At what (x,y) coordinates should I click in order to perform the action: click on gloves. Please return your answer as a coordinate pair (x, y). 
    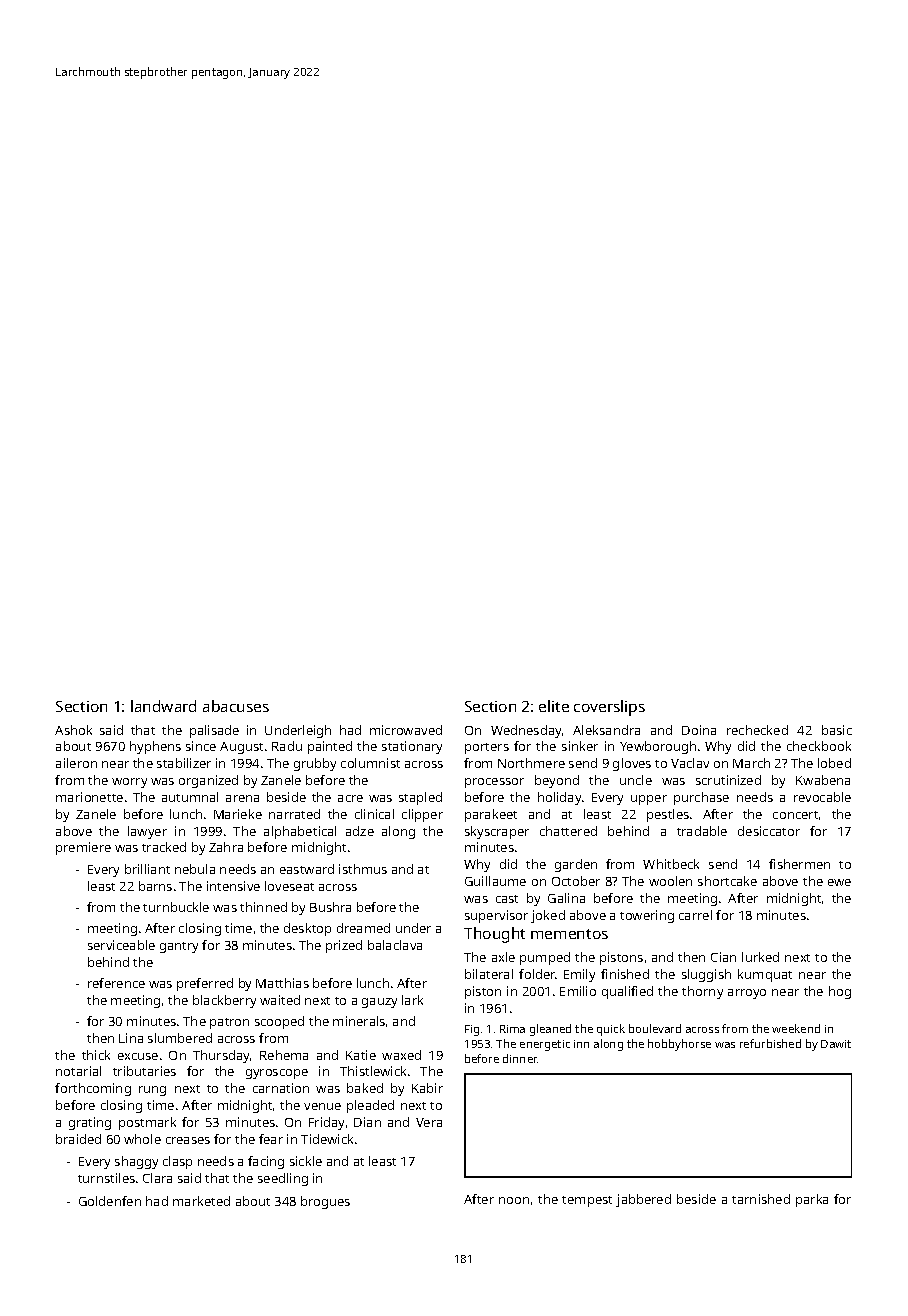
    Looking at the image, I should click on (632, 764).
